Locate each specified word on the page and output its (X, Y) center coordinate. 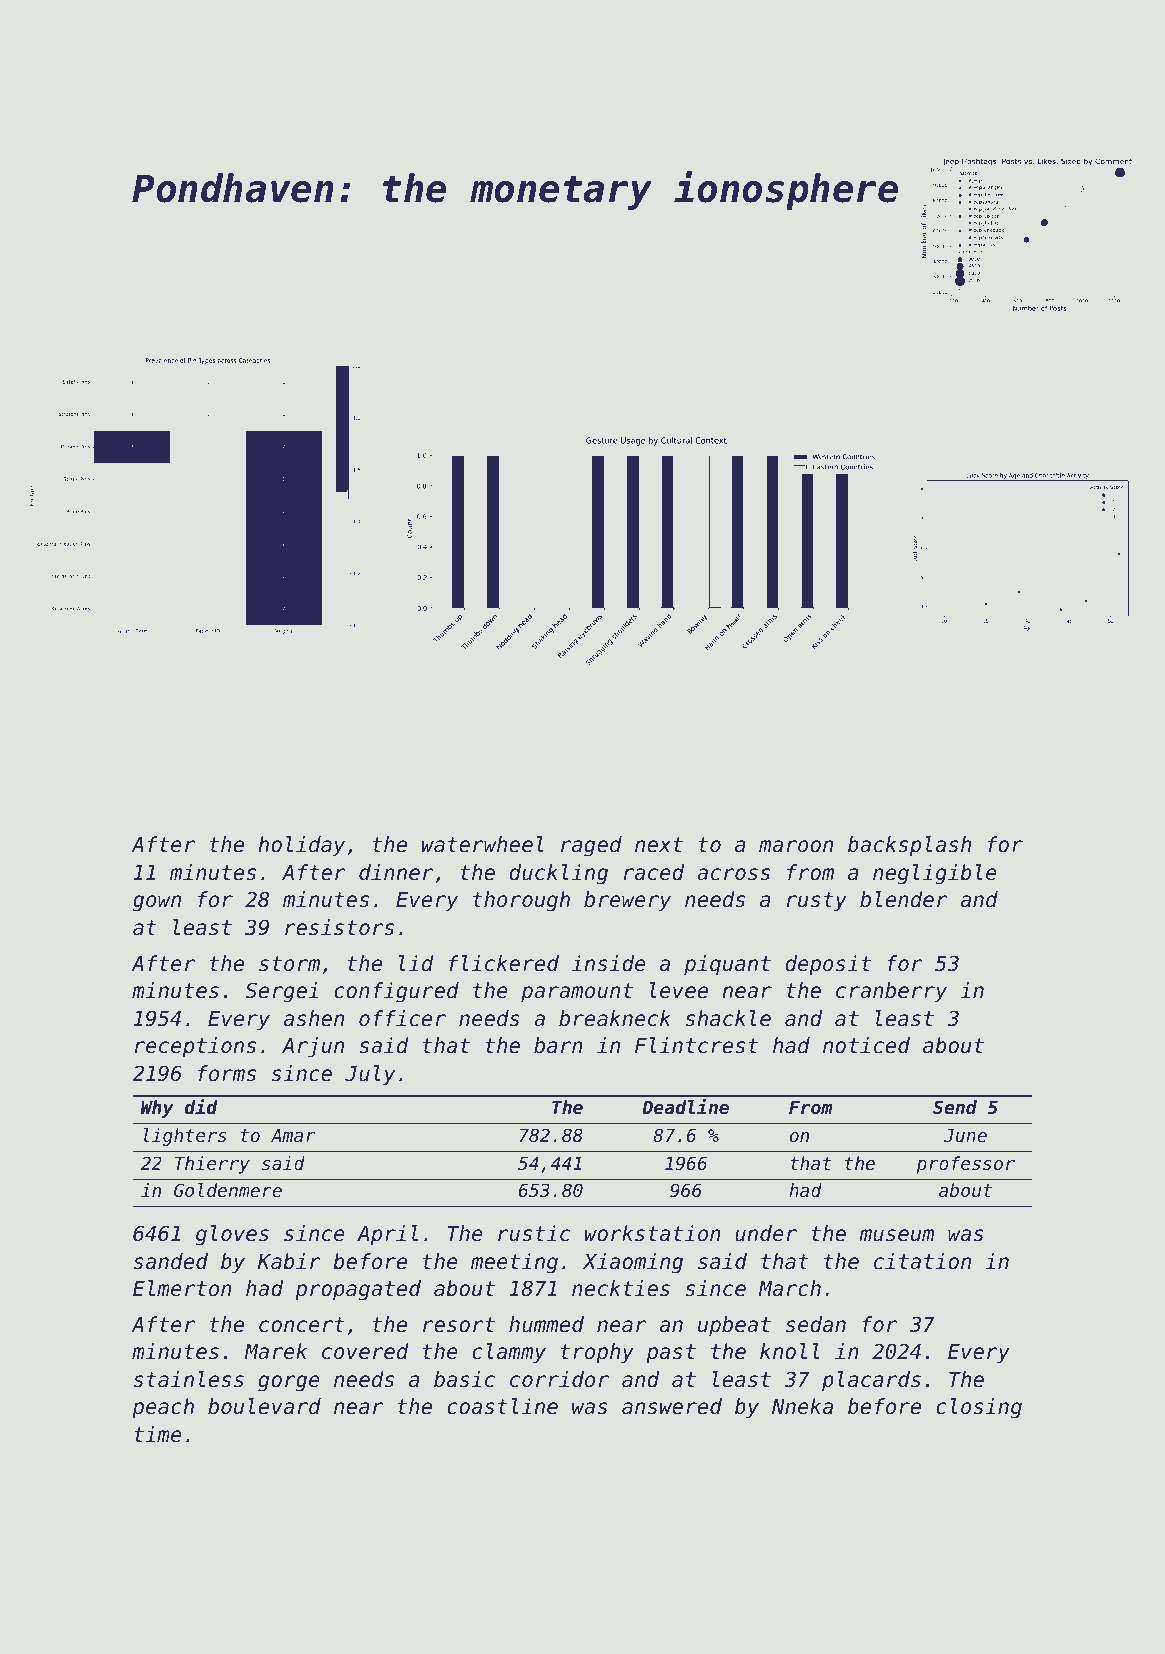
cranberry (891, 992)
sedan (816, 1324)
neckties (621, 1288)
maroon (796, 846)
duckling (558, 874)
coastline (502, 1406)
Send (955, 1107)
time (158, 1434)
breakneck (615, 1018)
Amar (293, 1135)
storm (289, 964)
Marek (275, 1351)
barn (558, 1045)
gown (157, 903)
